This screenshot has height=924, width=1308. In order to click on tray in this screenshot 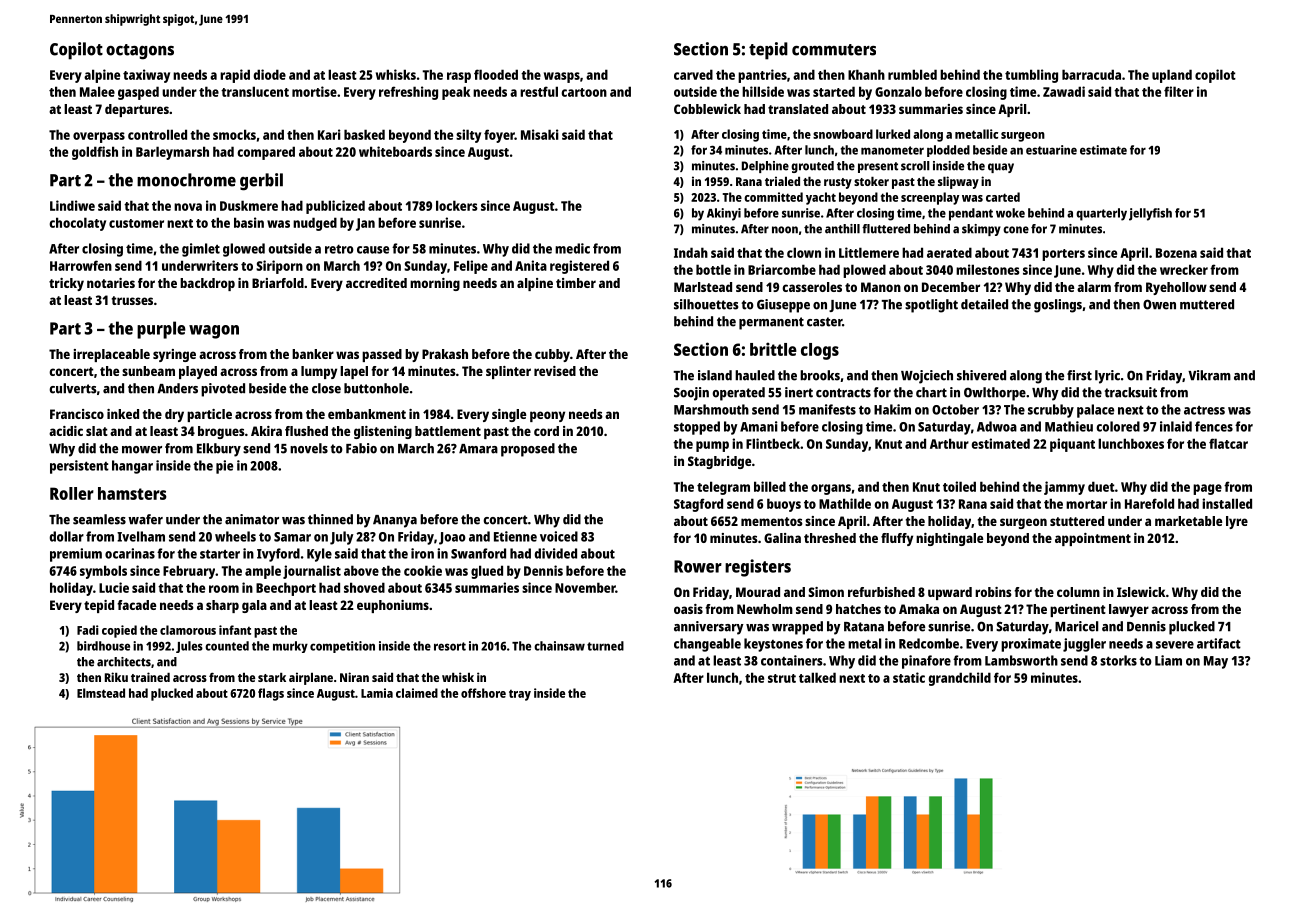, I will do `click(520, 695)`.
